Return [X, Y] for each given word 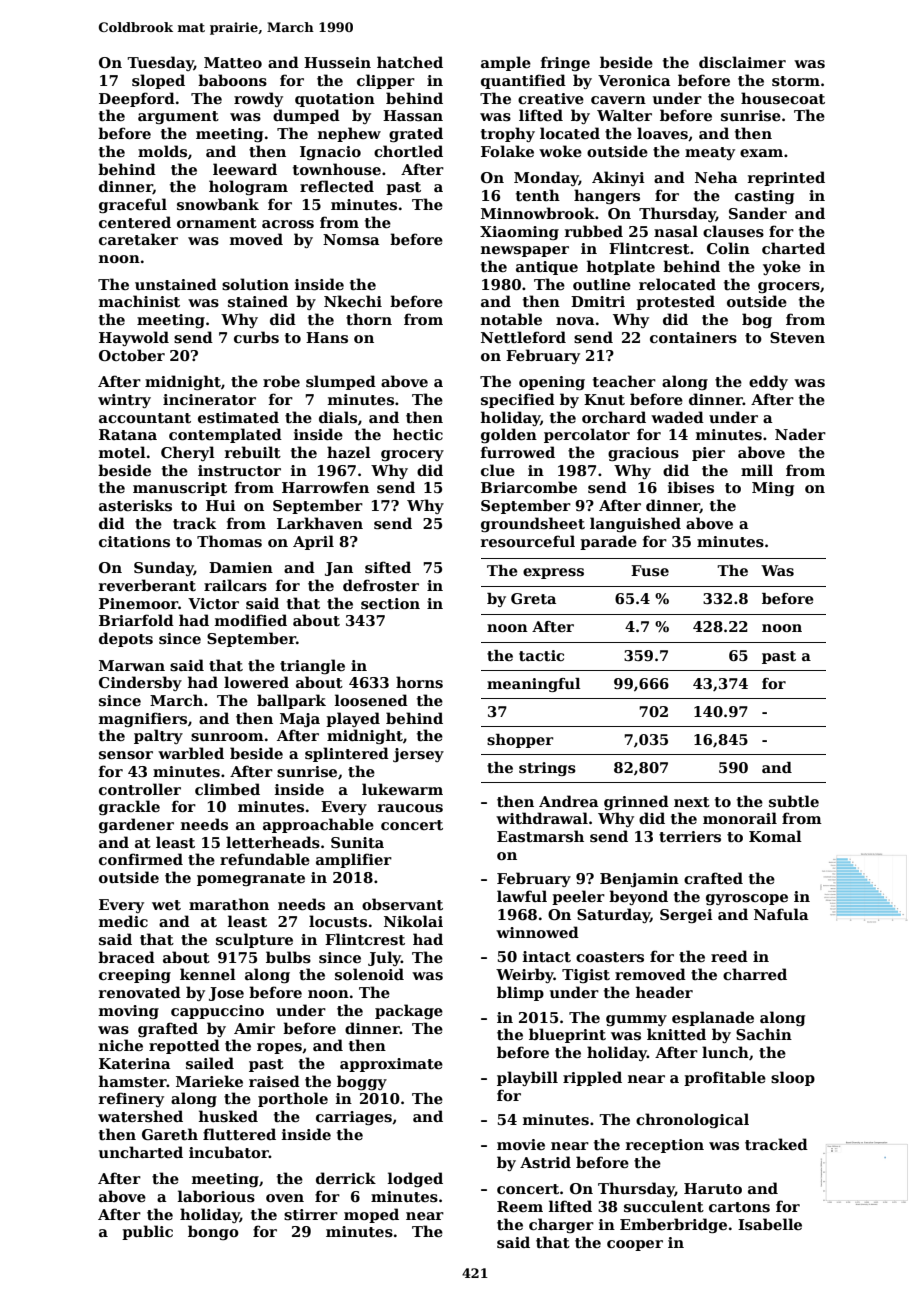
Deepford [137, 99]
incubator [229, 1152]
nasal [676, 231]
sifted [388, 567]
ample [506, 63]
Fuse [650, 571]
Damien [241, 567]
